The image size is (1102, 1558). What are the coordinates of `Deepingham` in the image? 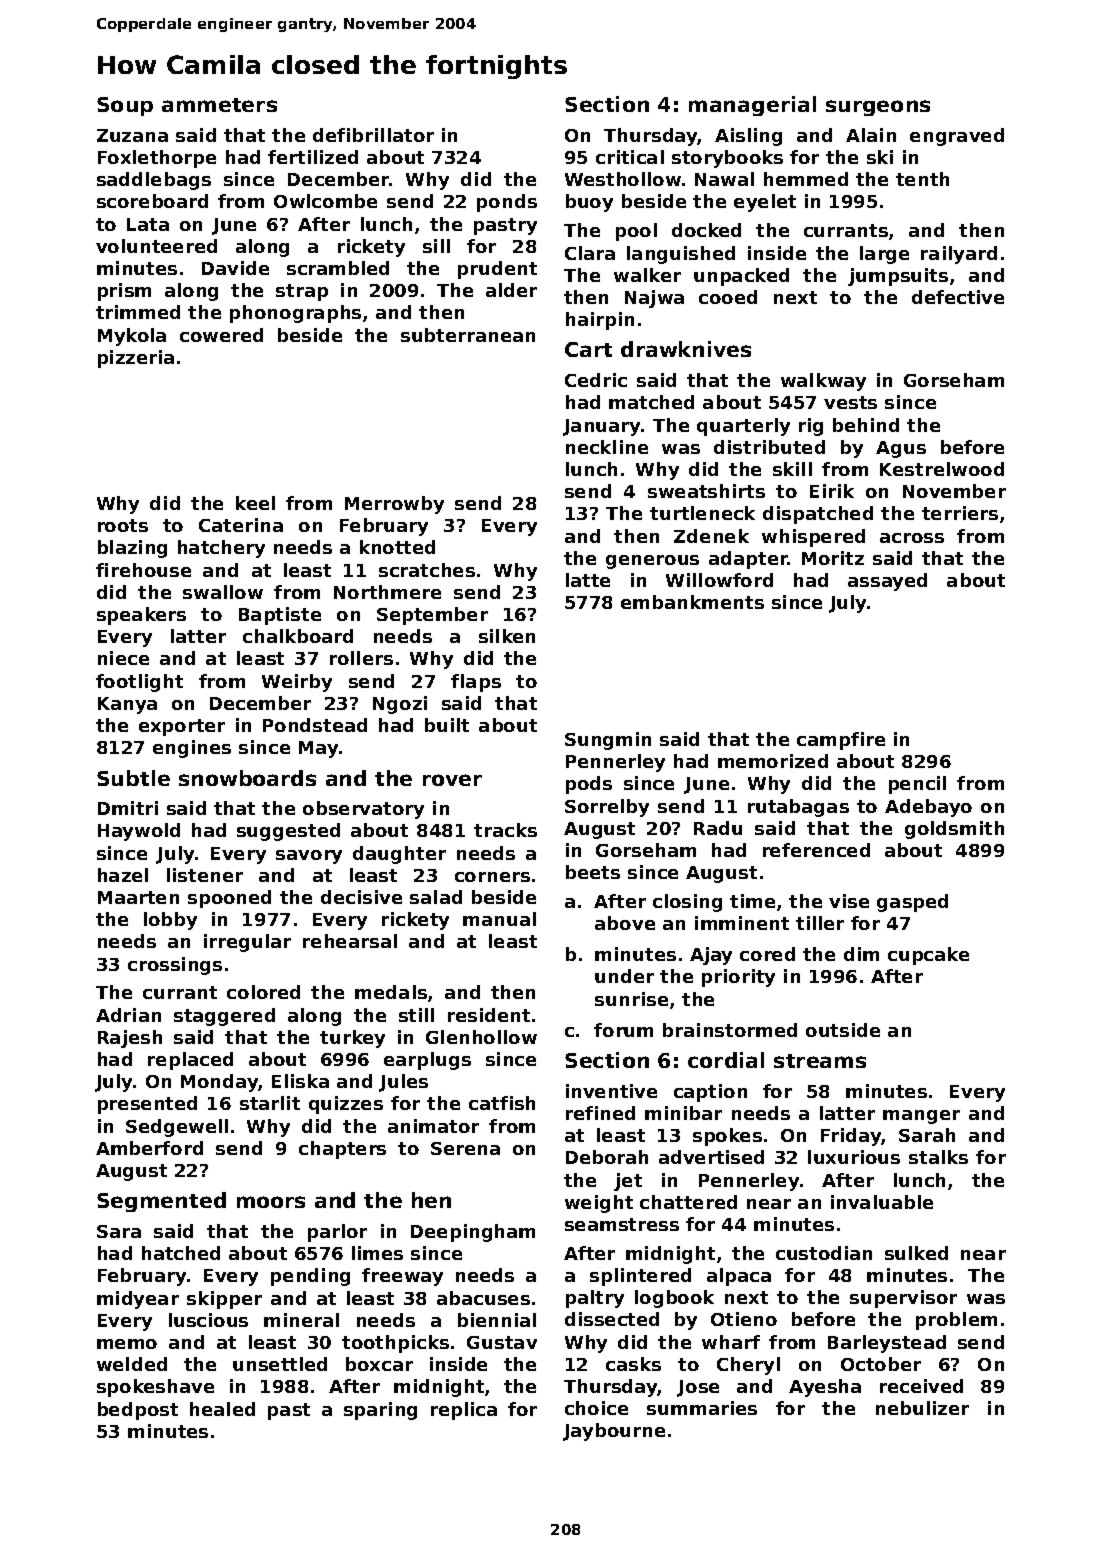 It's located at (473, 1233).
